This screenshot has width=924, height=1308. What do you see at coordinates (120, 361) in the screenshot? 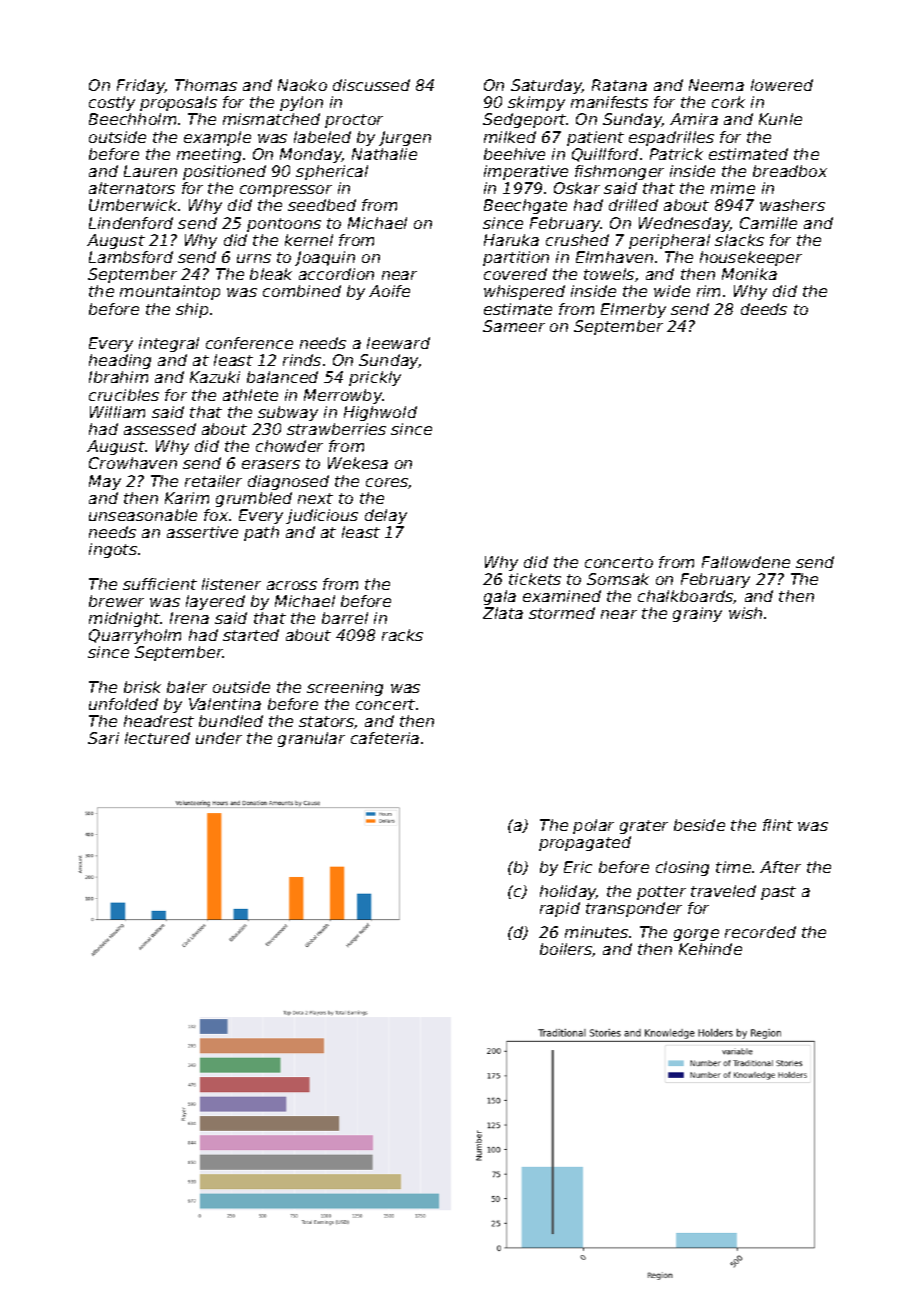
I see `heading` at bounding box center [120, 361].
